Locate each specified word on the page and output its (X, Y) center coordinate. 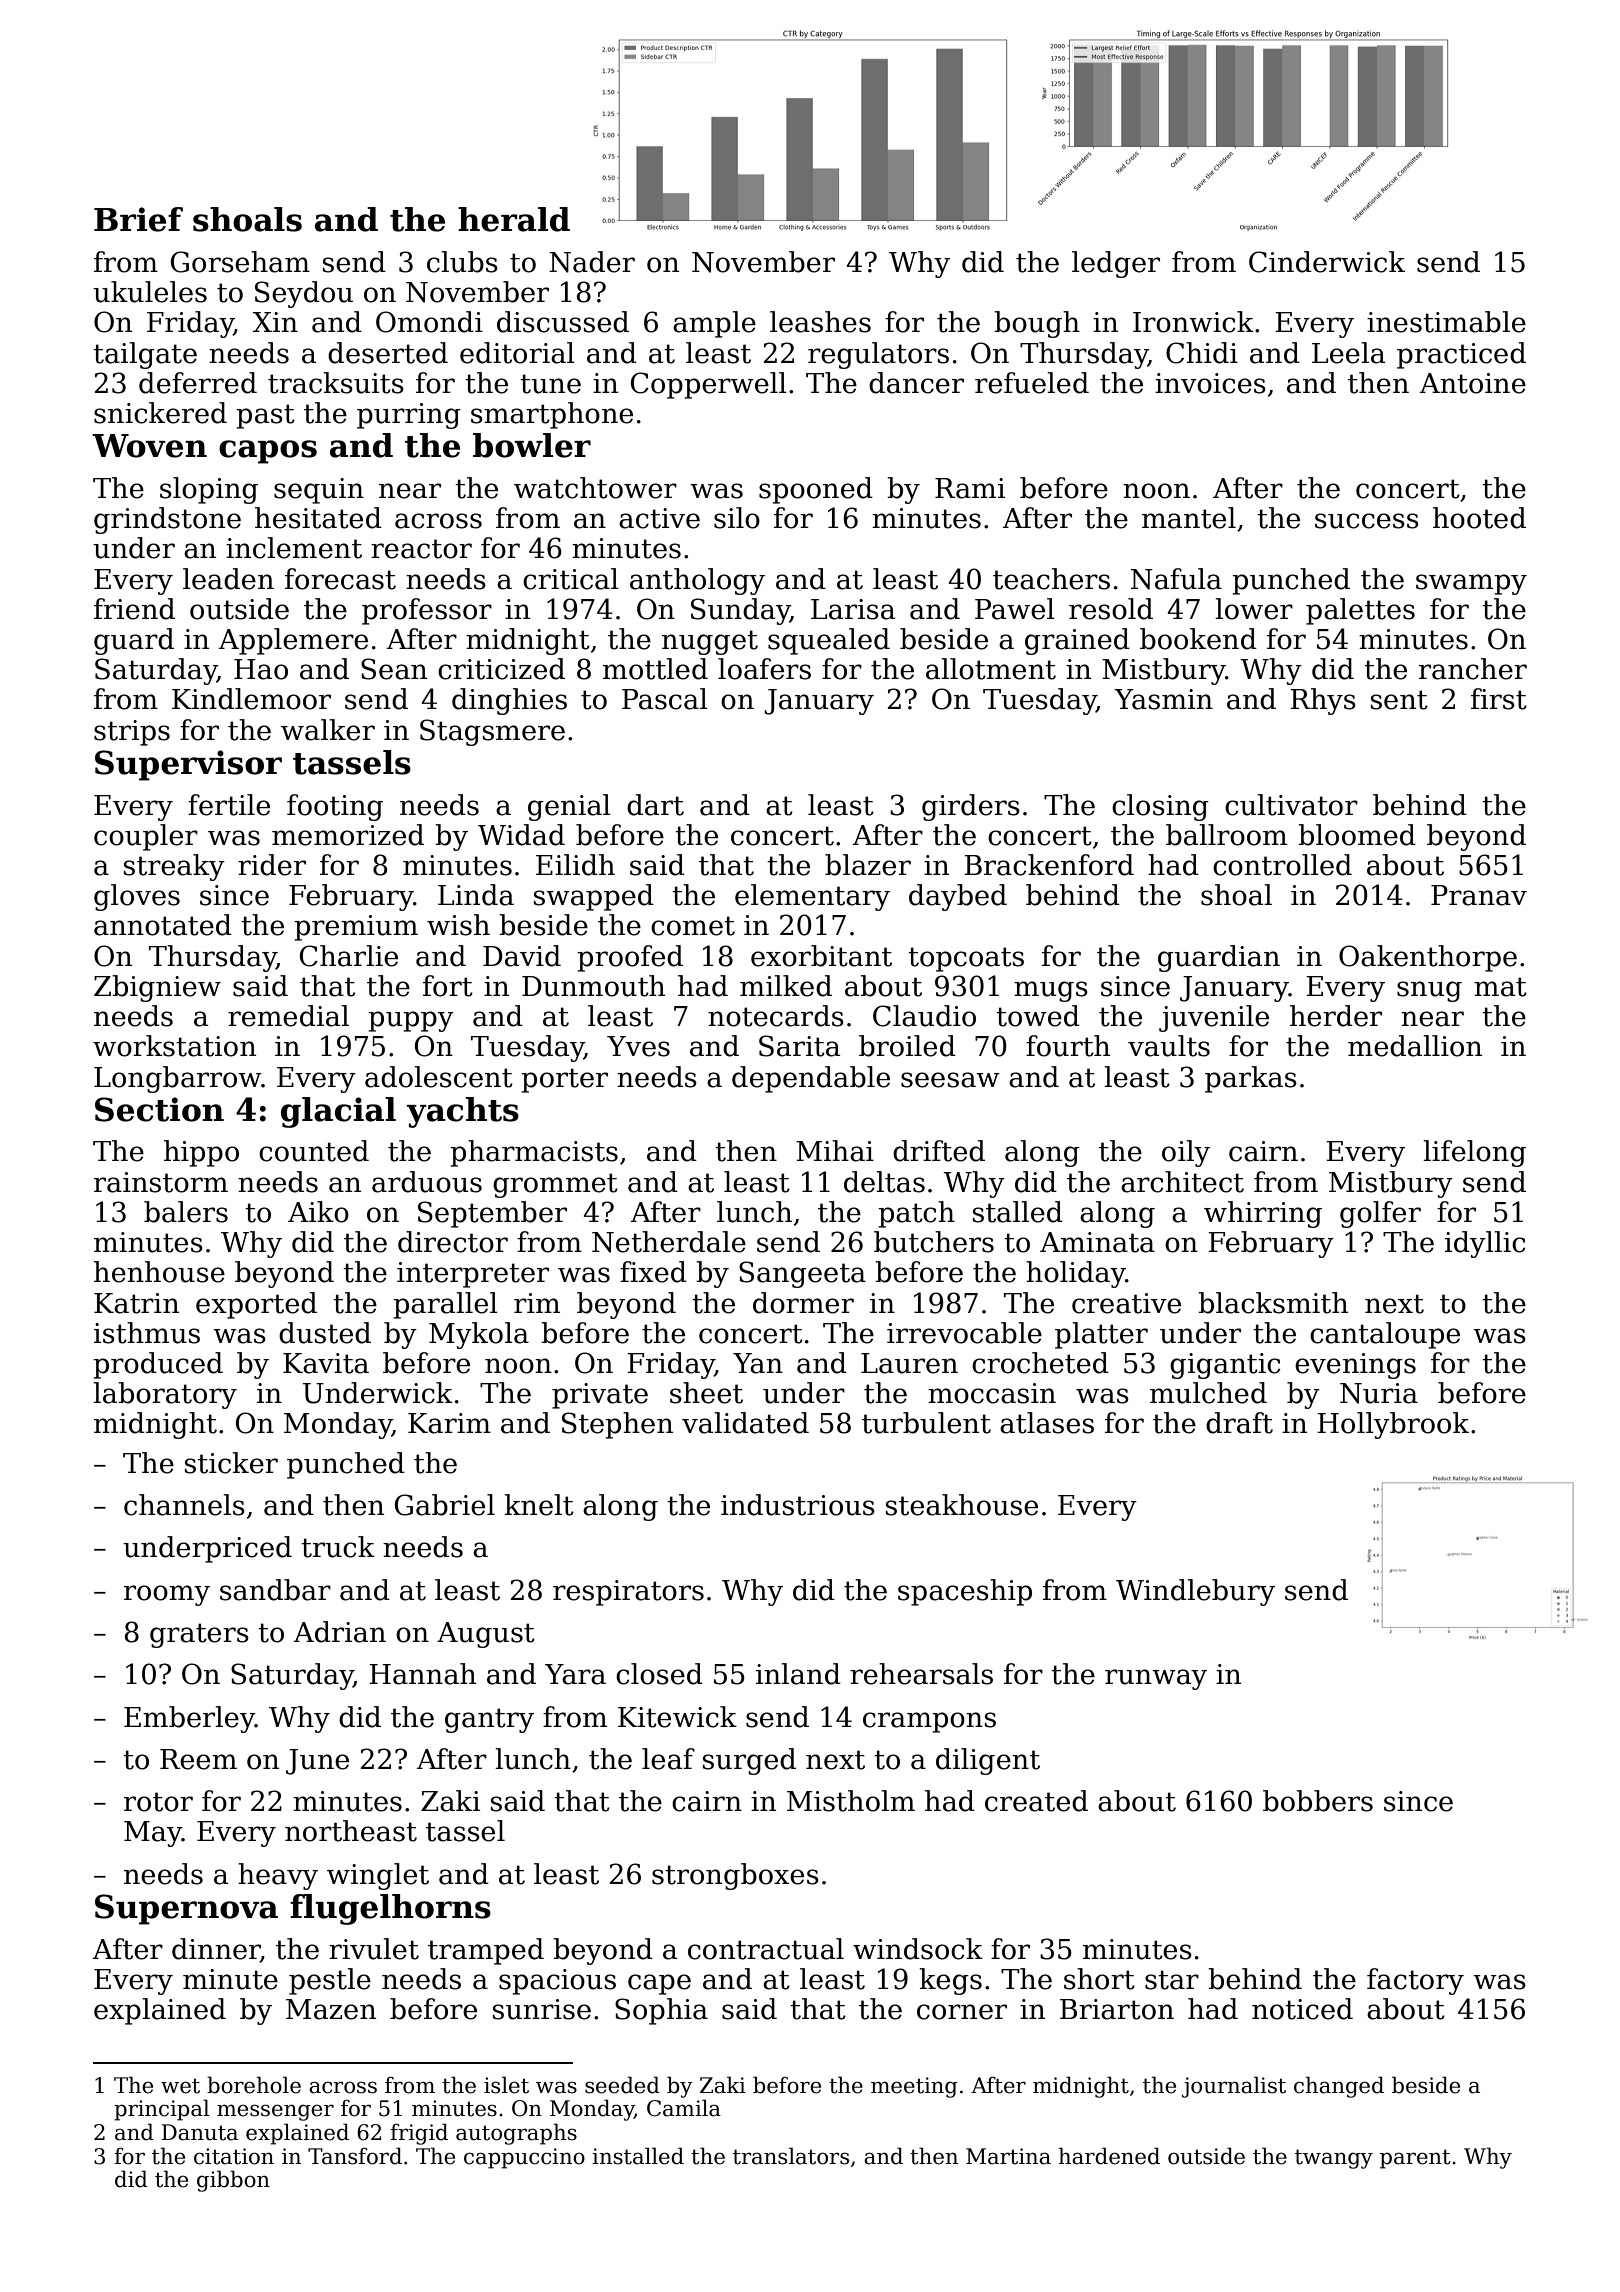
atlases (1047, 1423)
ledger (1116, 264)
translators (791, 2156)
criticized (501, 669)
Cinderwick (1327, 262)
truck (338, 1547)
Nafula (1176, 579)
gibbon (233, 2181)
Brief (138, 219)
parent (1415, 2159)
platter (1101, 1335)
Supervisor (188, 765)
